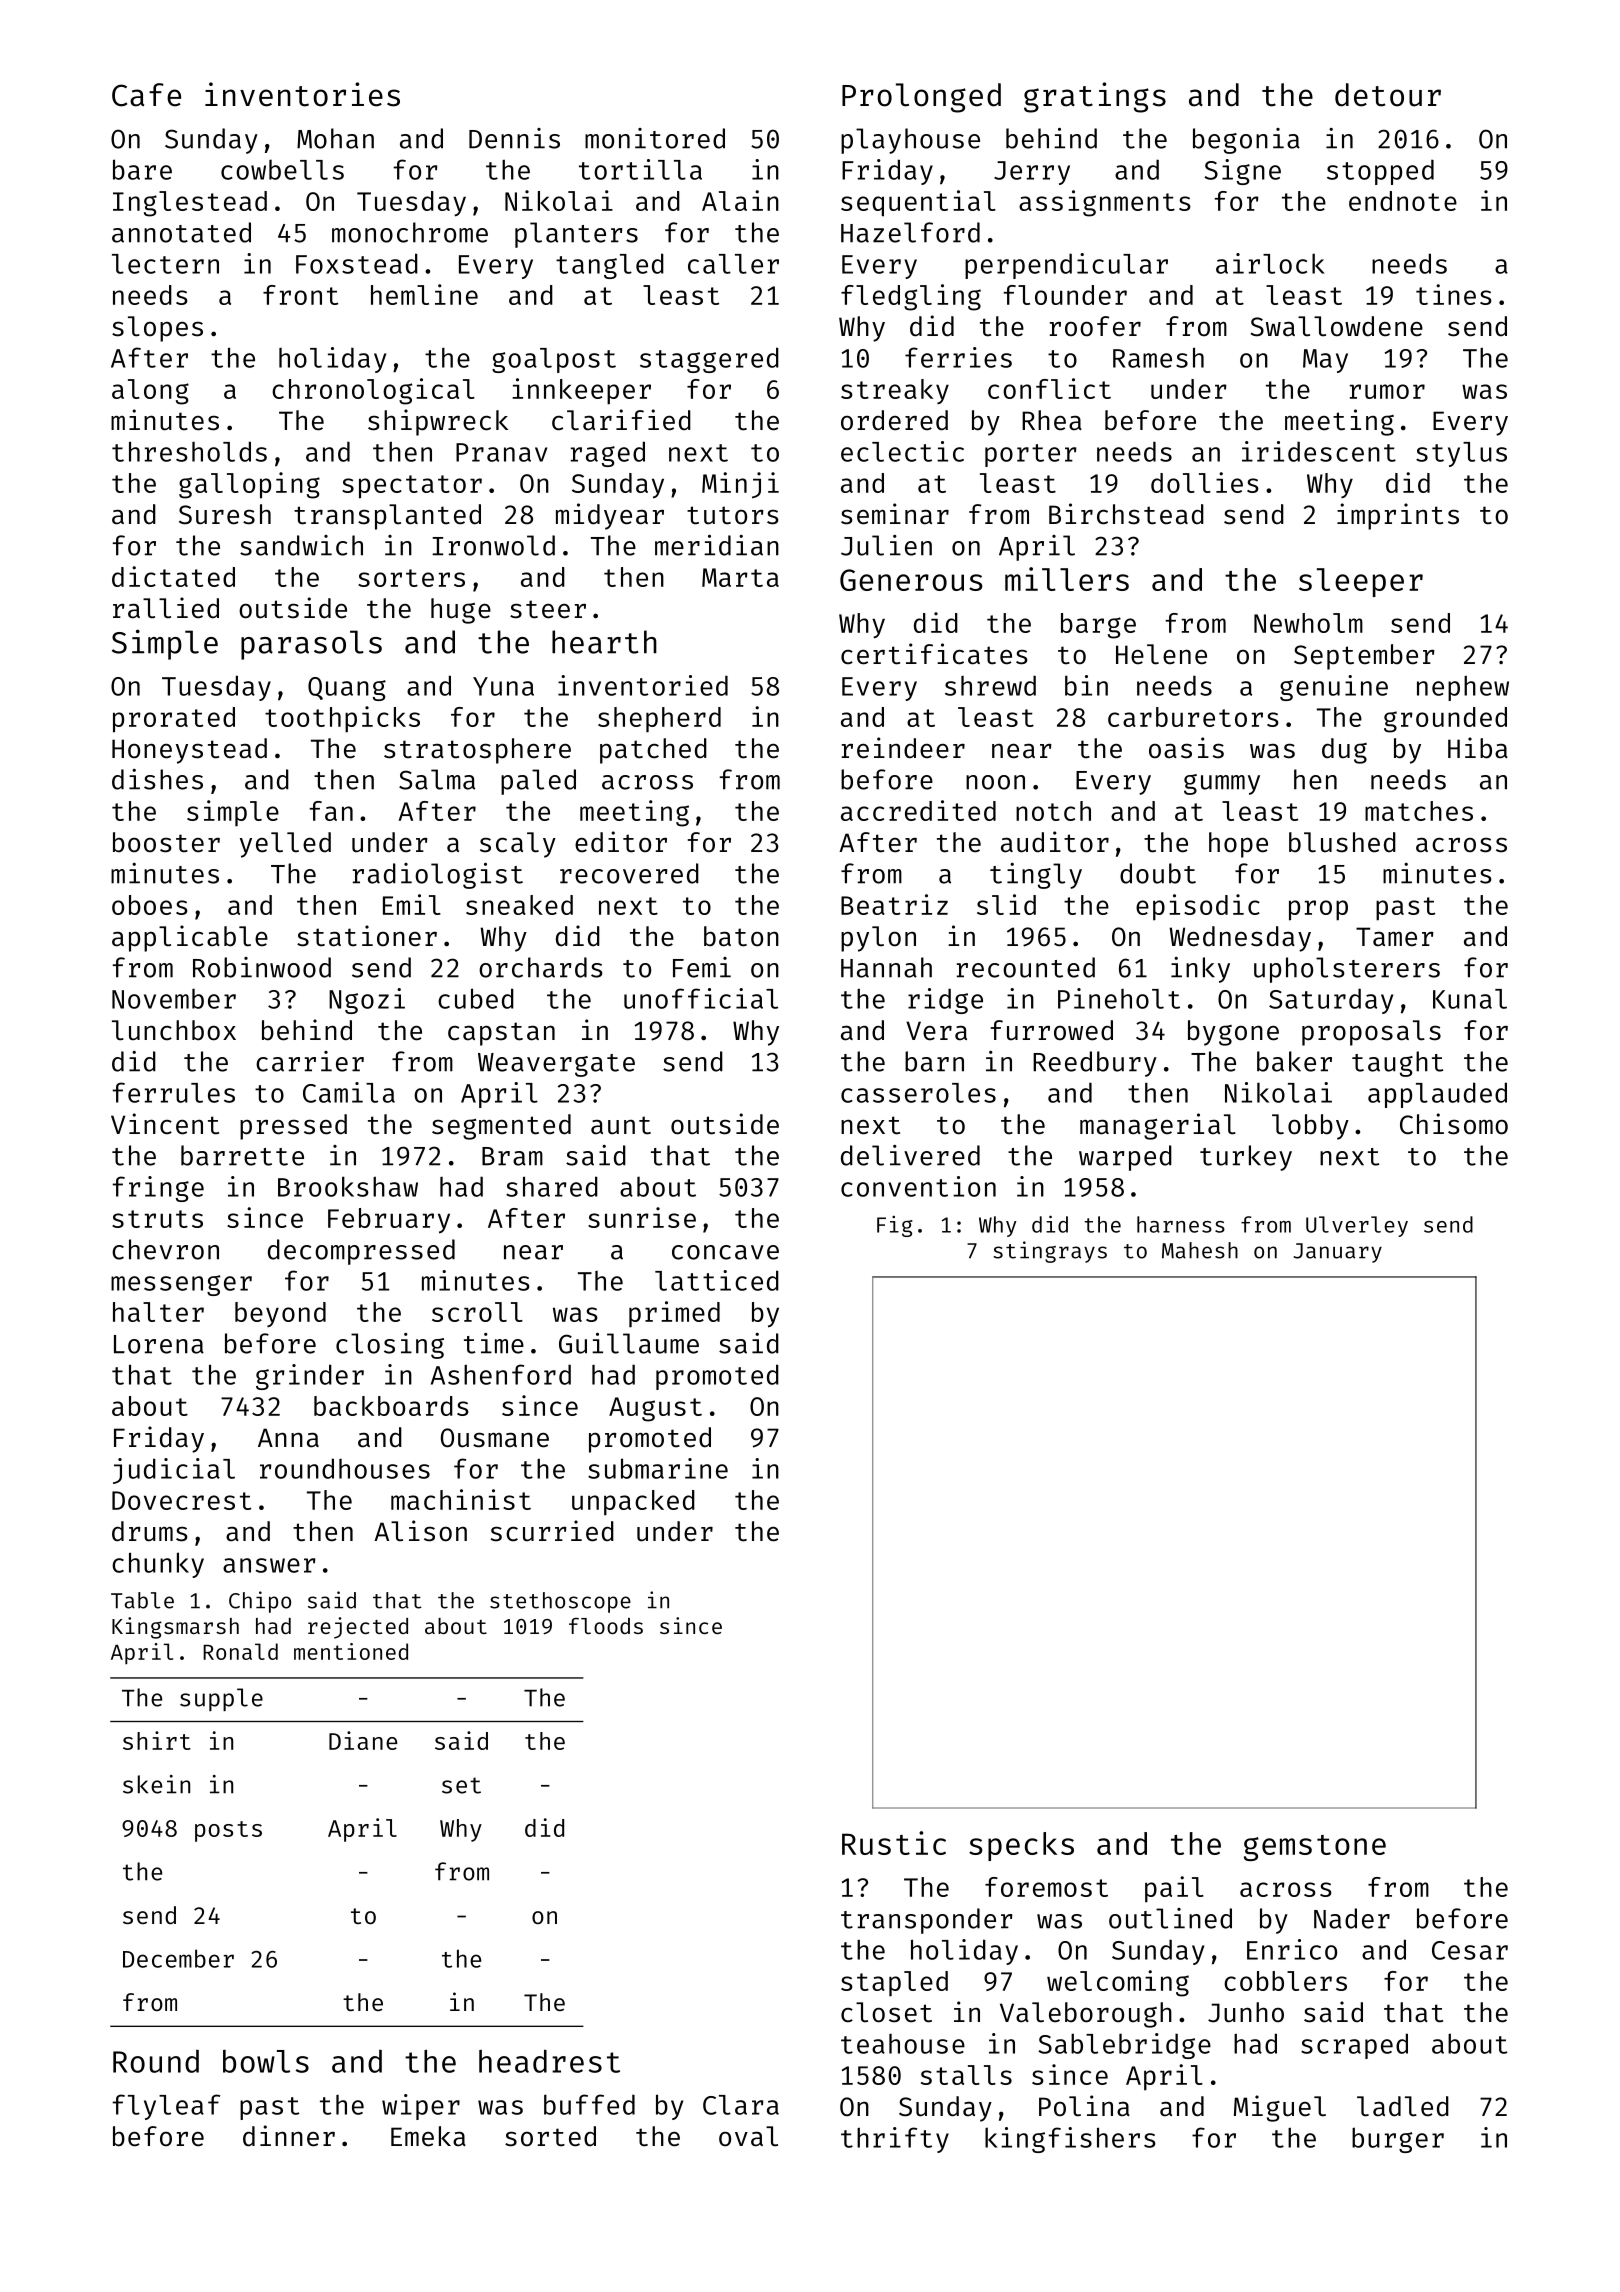 Image resolution: width=1620 pixels, height=2292 pixels. Describe the element at coordinates (1126, 514) in the page. I see `Birchstead` at that location.
